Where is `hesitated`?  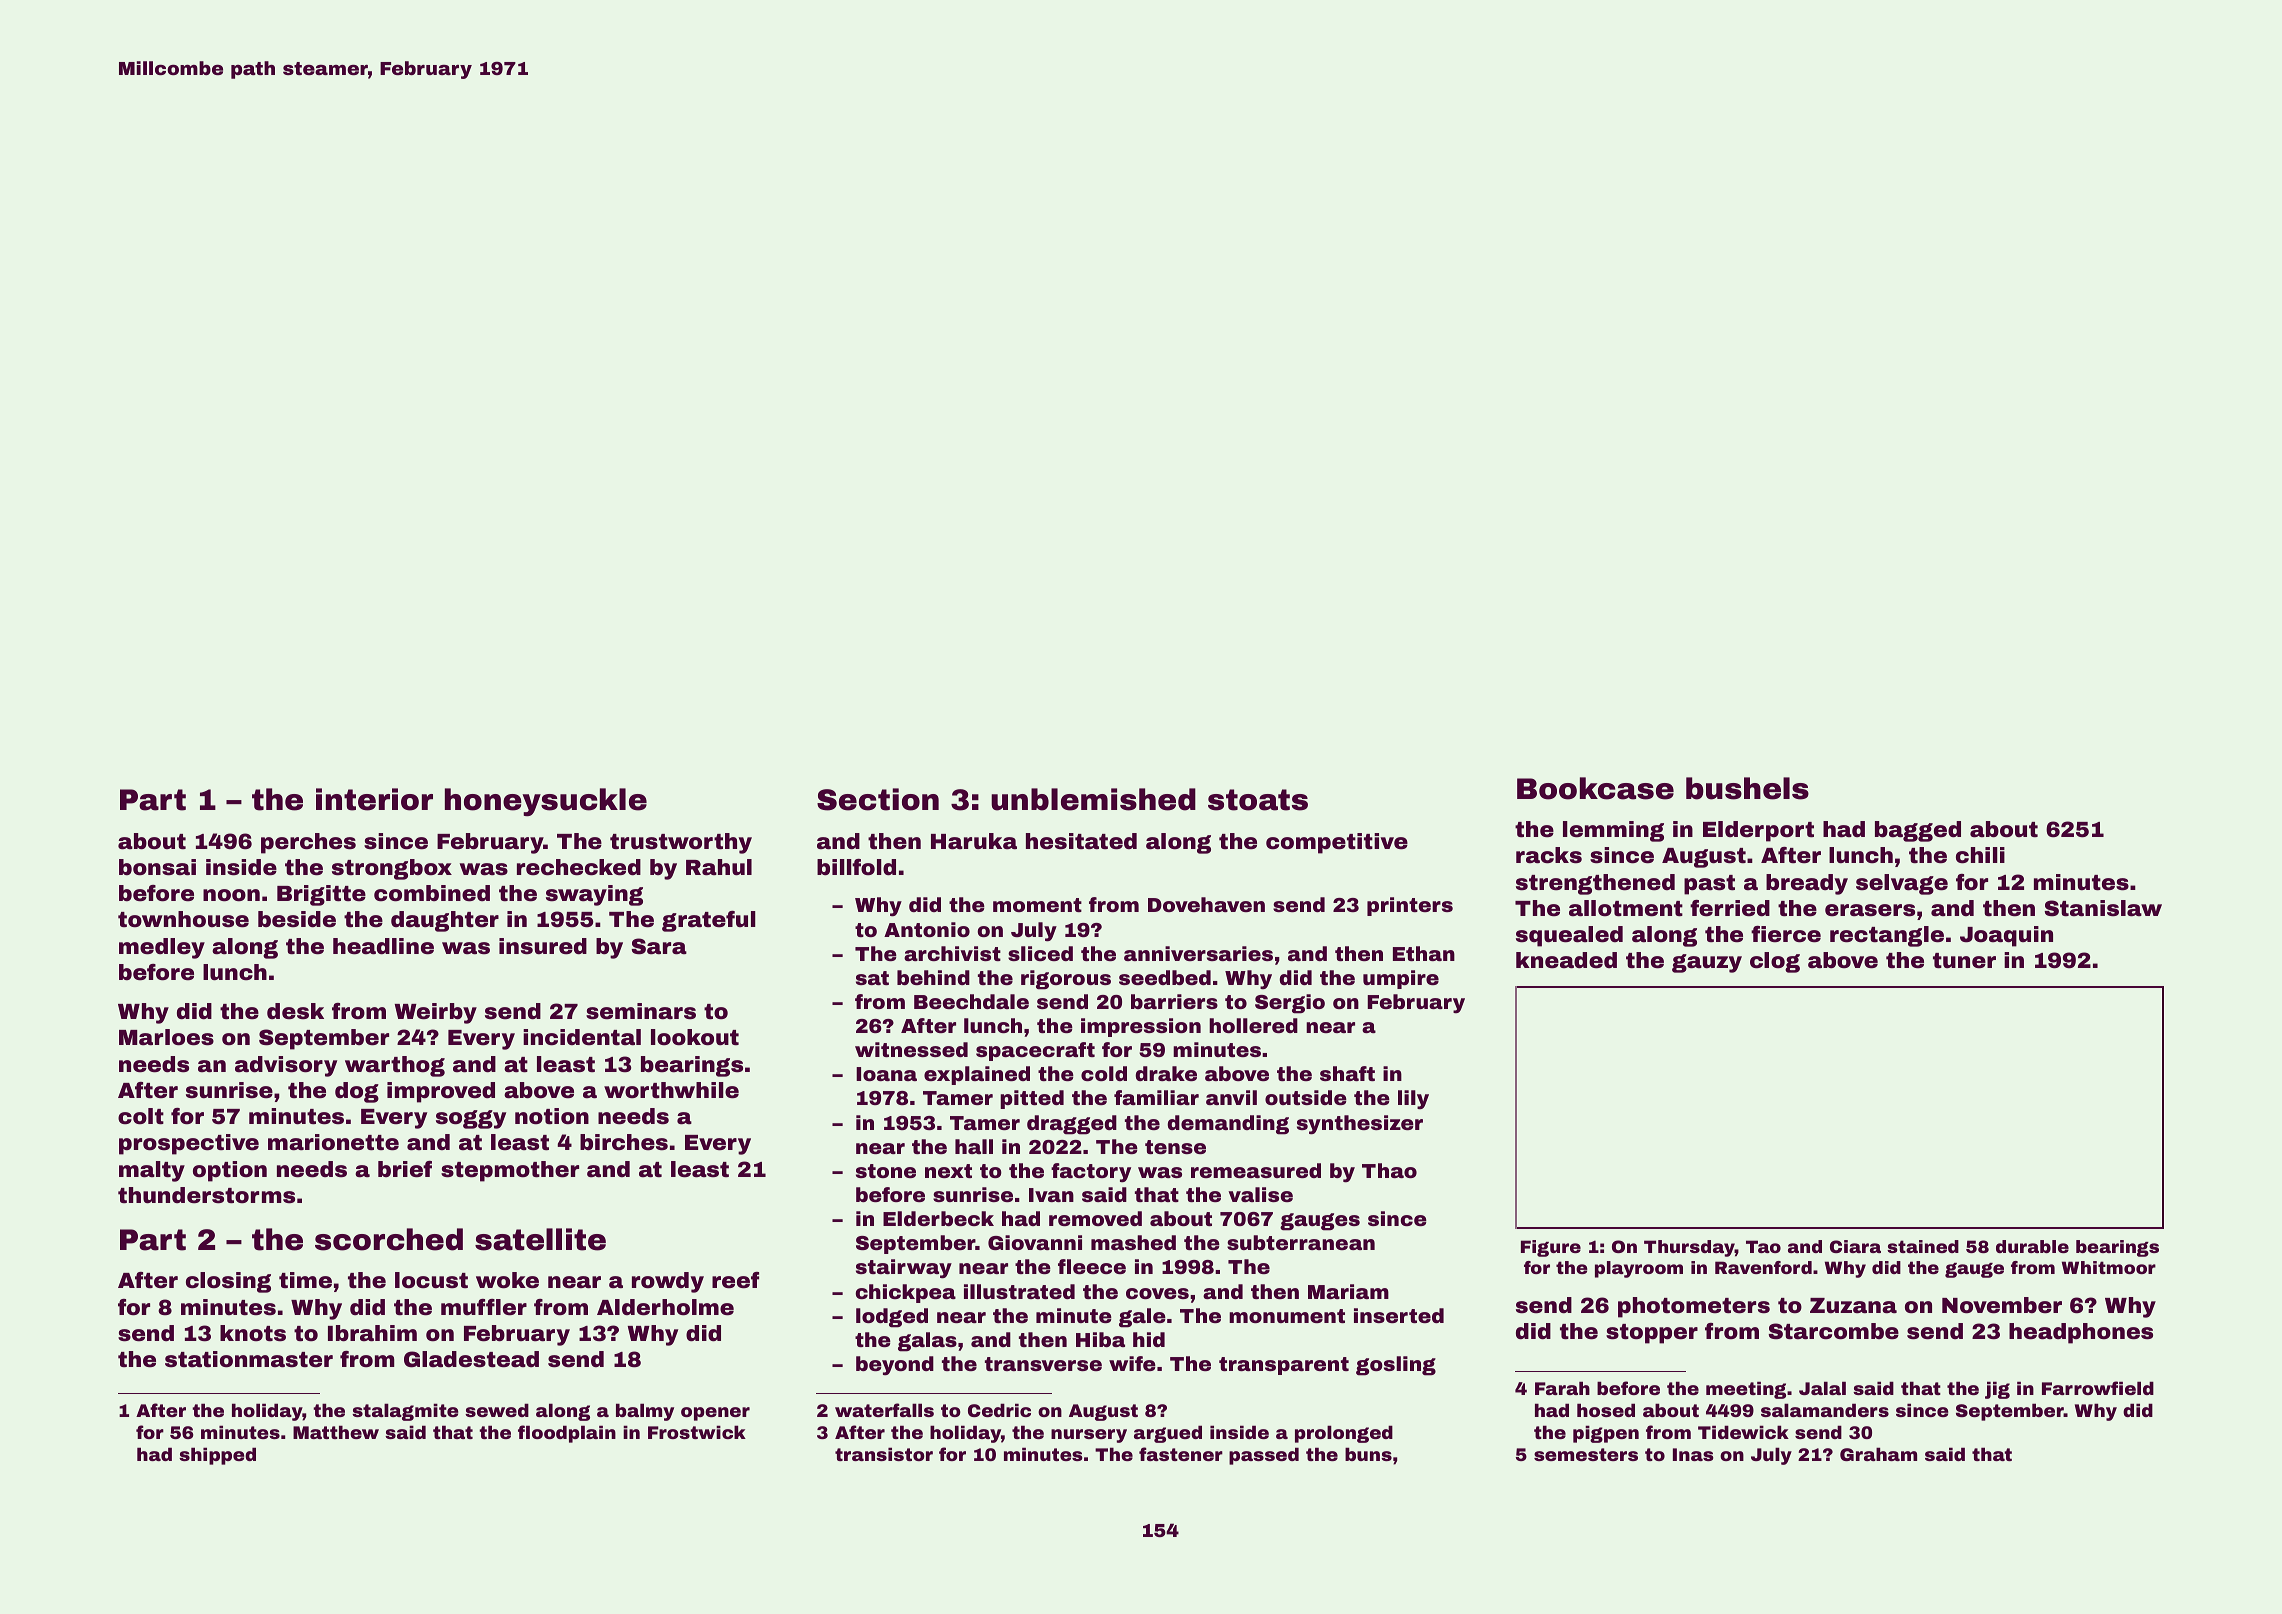
hesitated is located at coordinates (1081, 841).
